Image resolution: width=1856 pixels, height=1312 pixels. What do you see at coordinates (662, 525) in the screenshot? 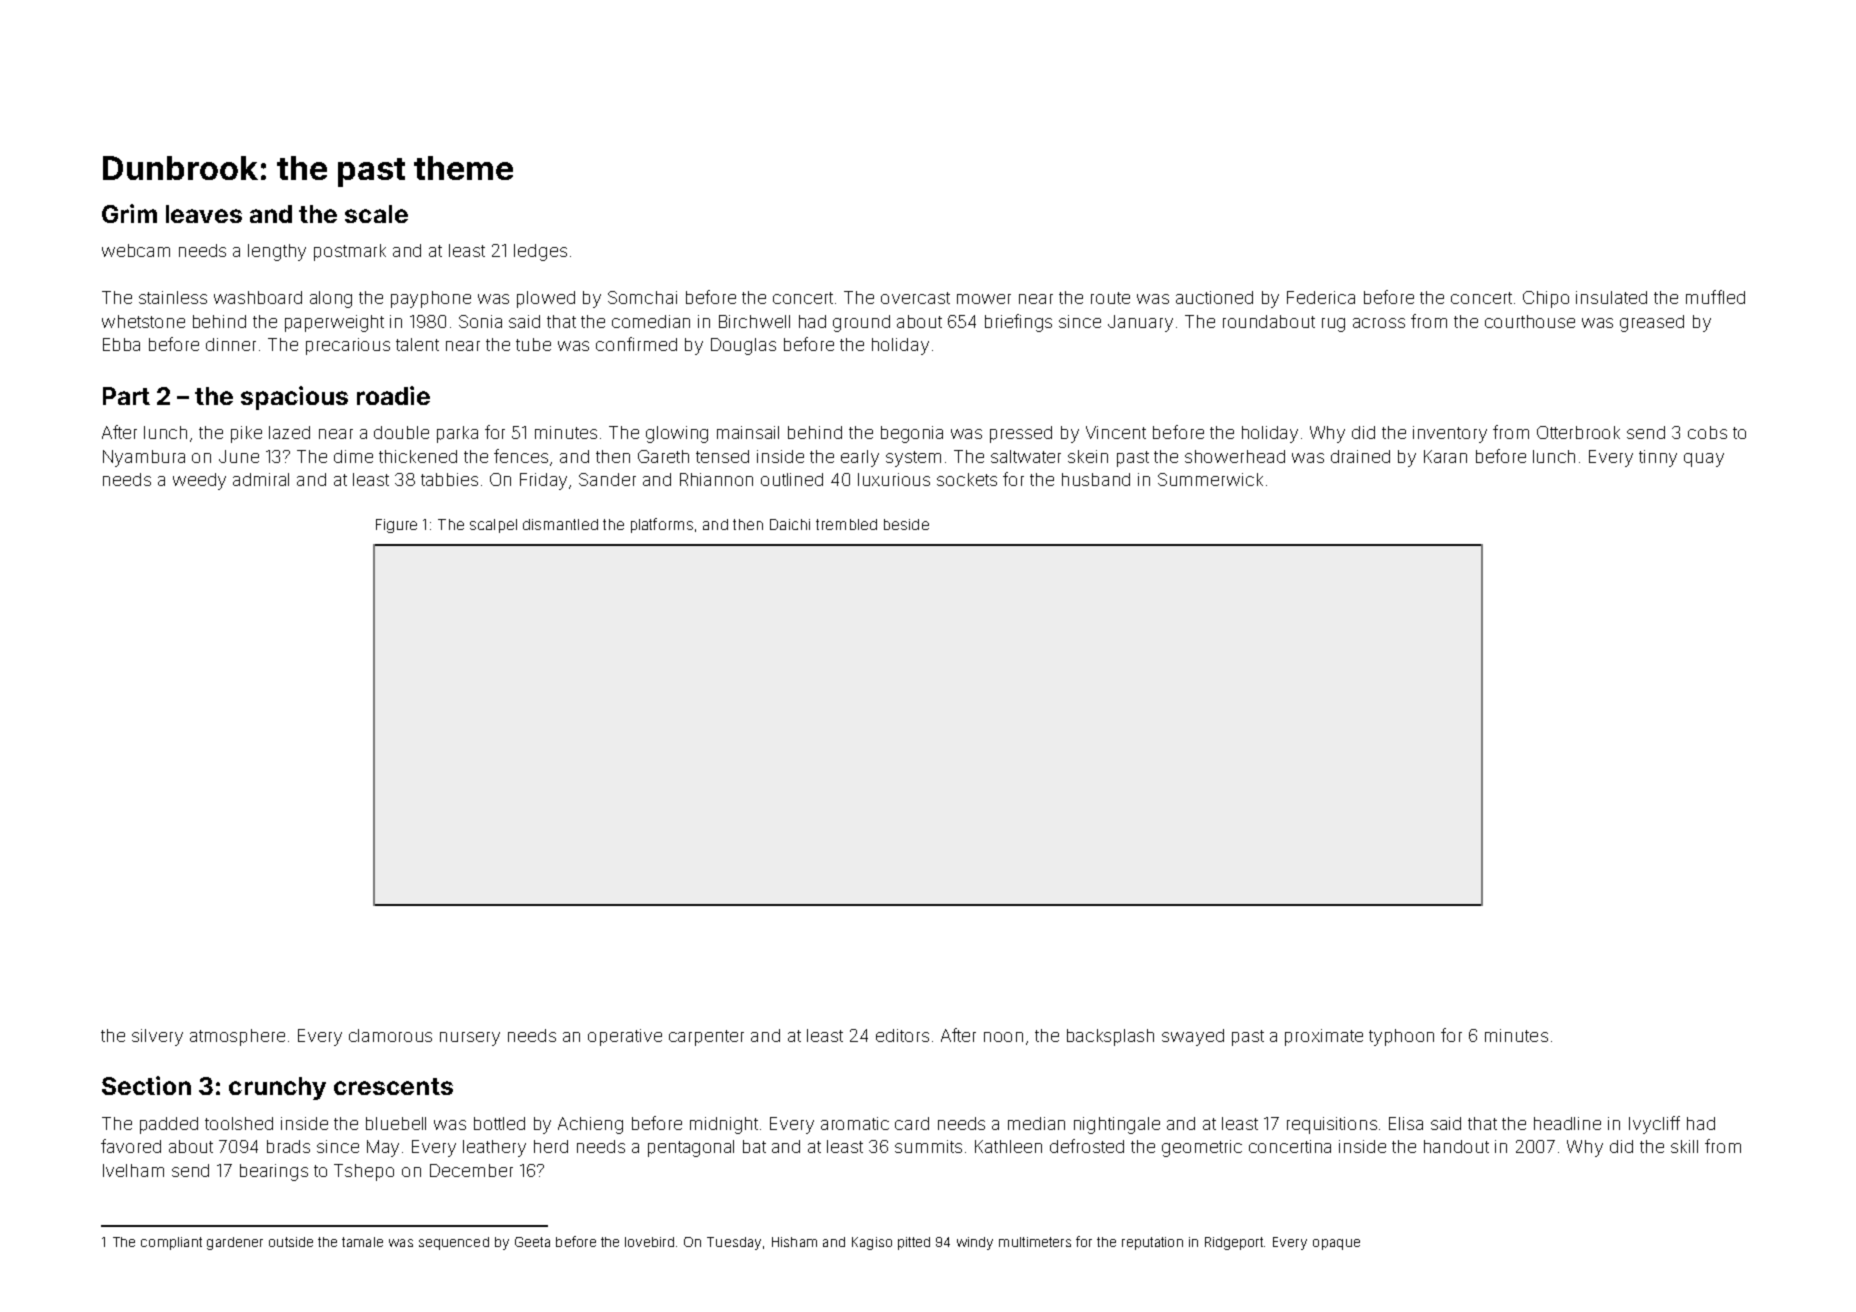
I see `platforms` at bounding box center [662, 525].
